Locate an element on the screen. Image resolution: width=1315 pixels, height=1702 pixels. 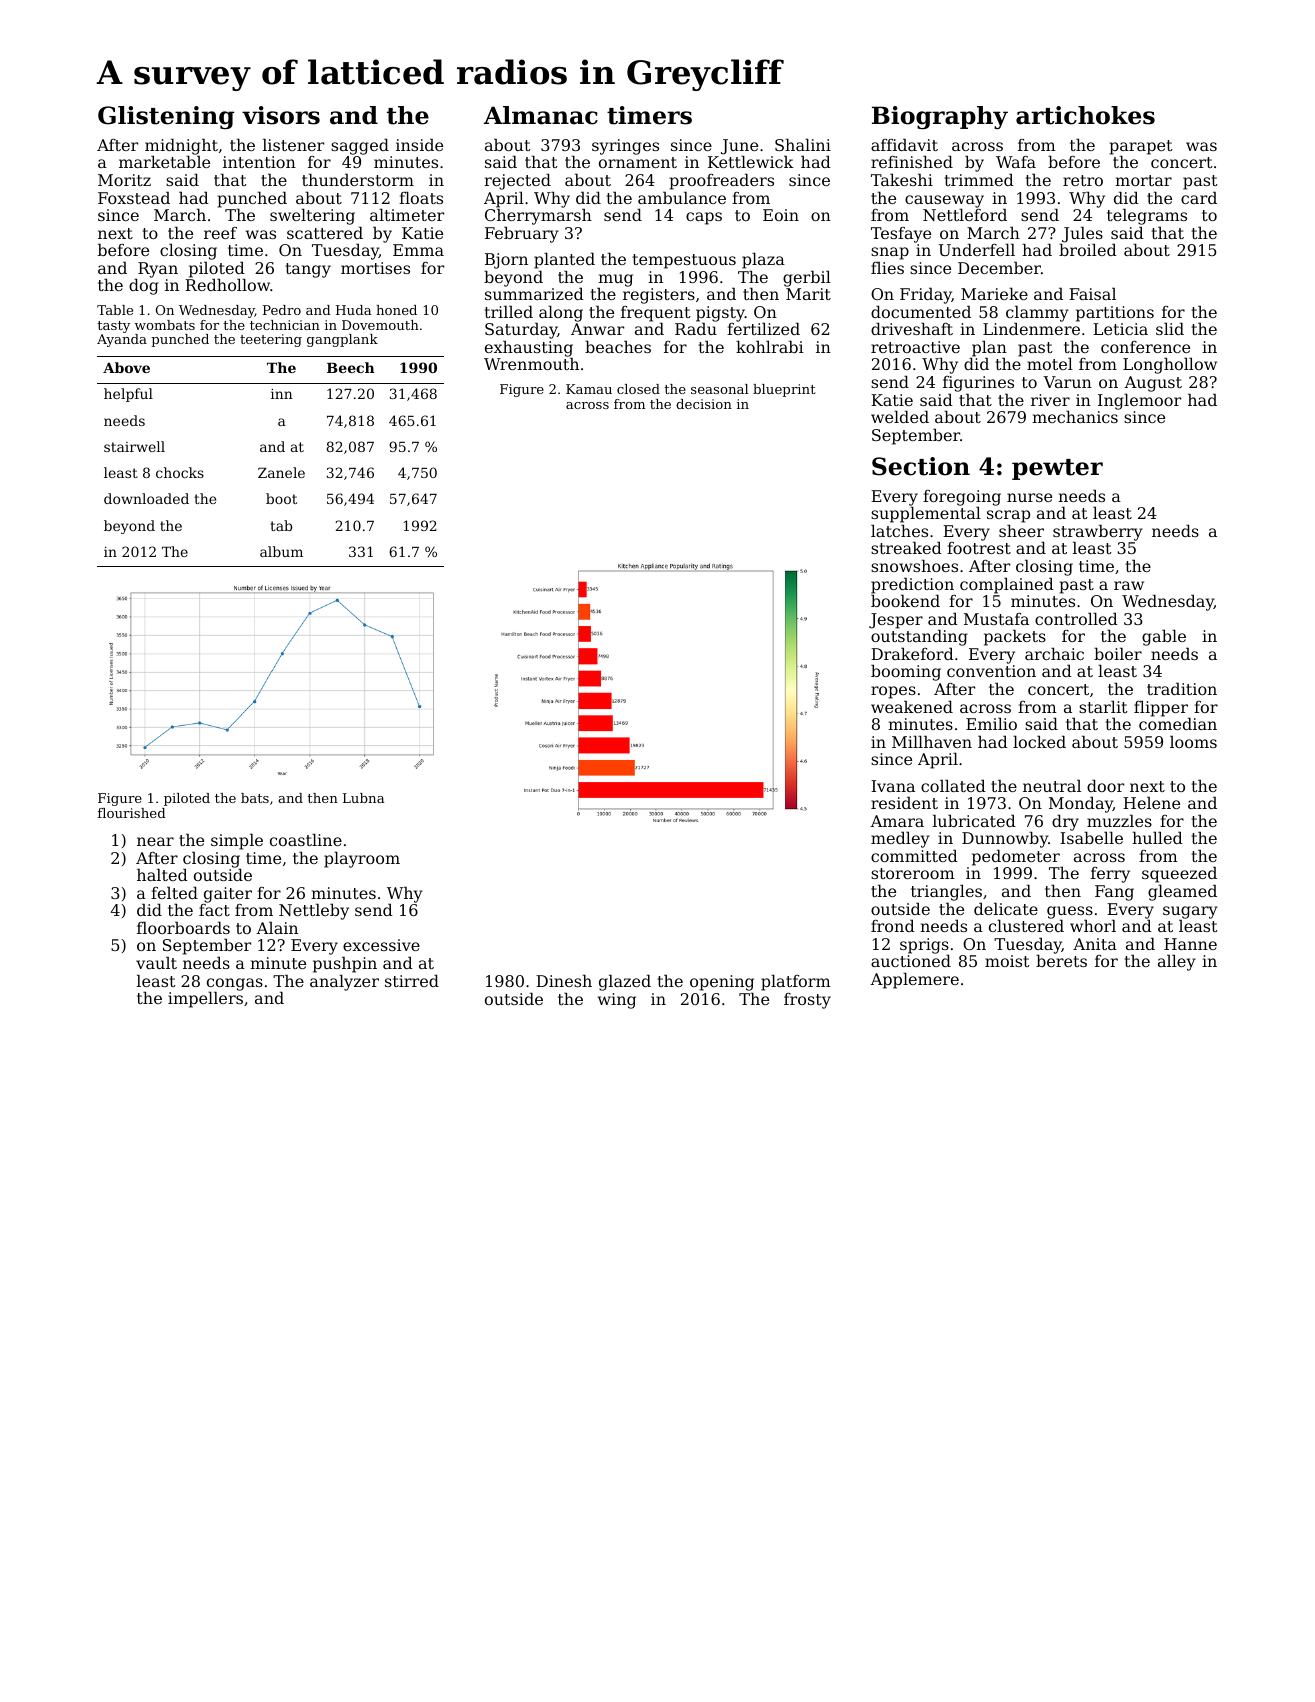
Almanac is located at coordinates (541, 115).
